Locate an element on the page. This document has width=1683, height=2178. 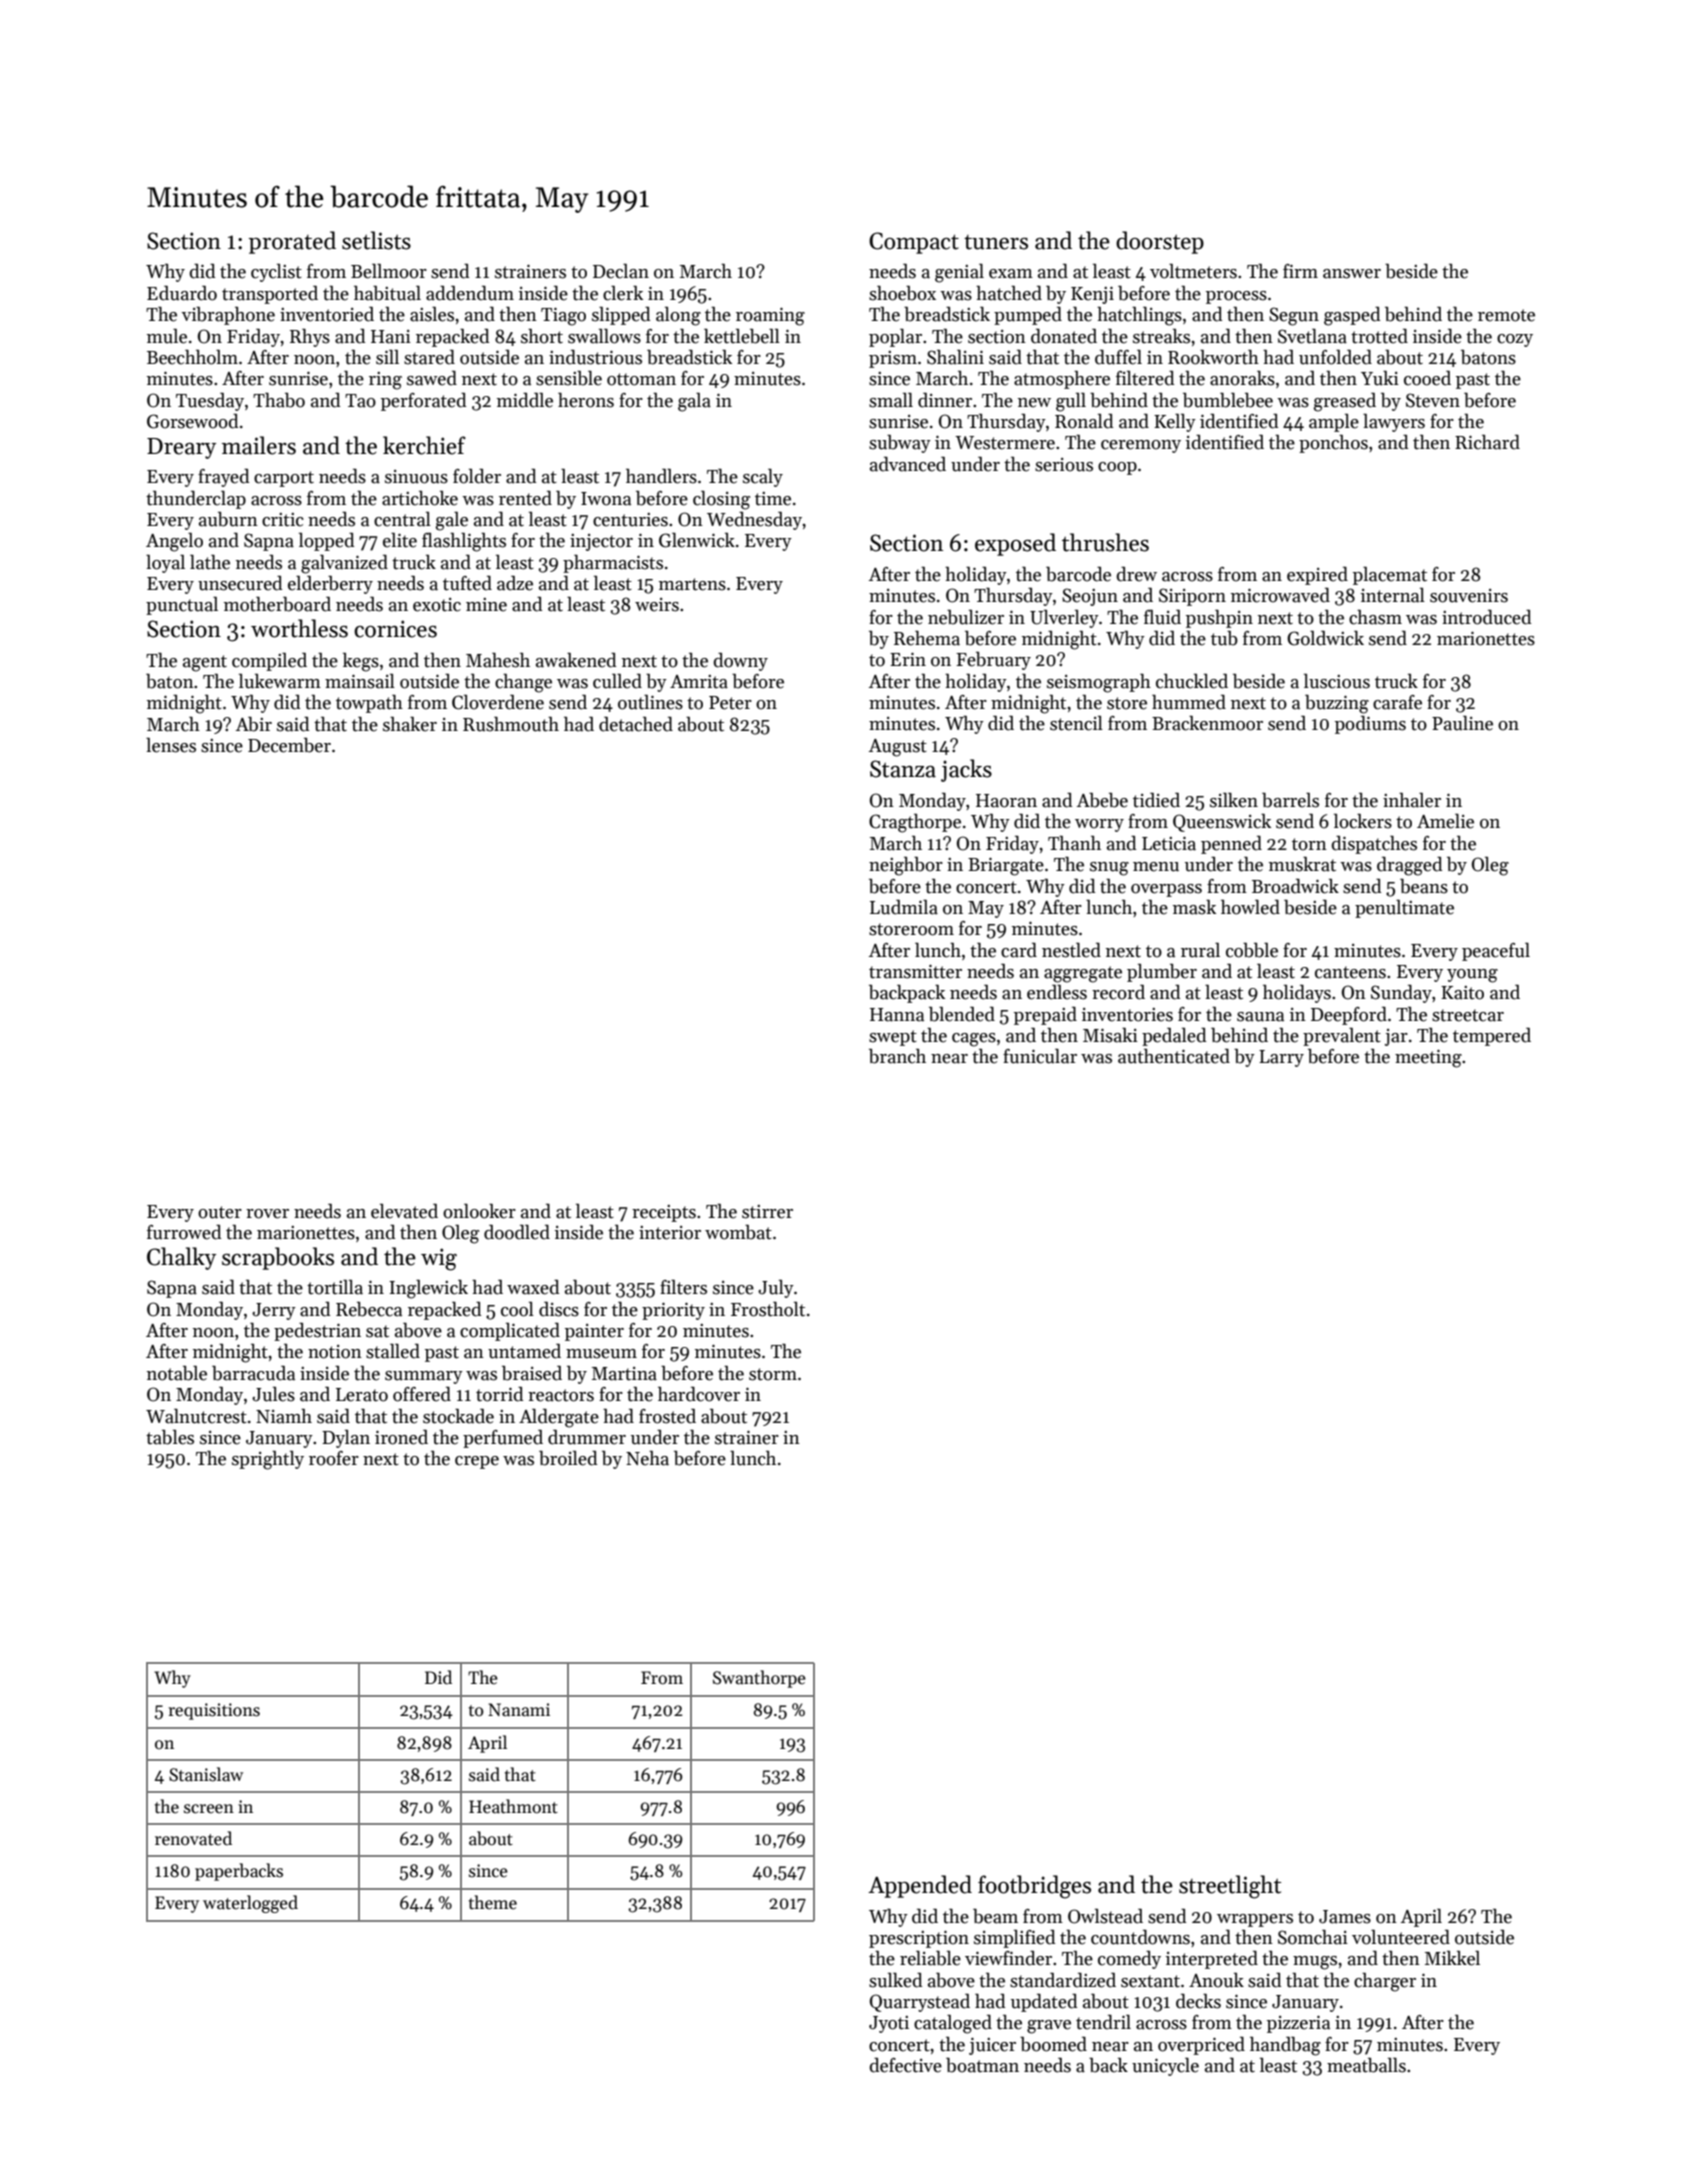
outer is located at coordinates (220, 1212).
